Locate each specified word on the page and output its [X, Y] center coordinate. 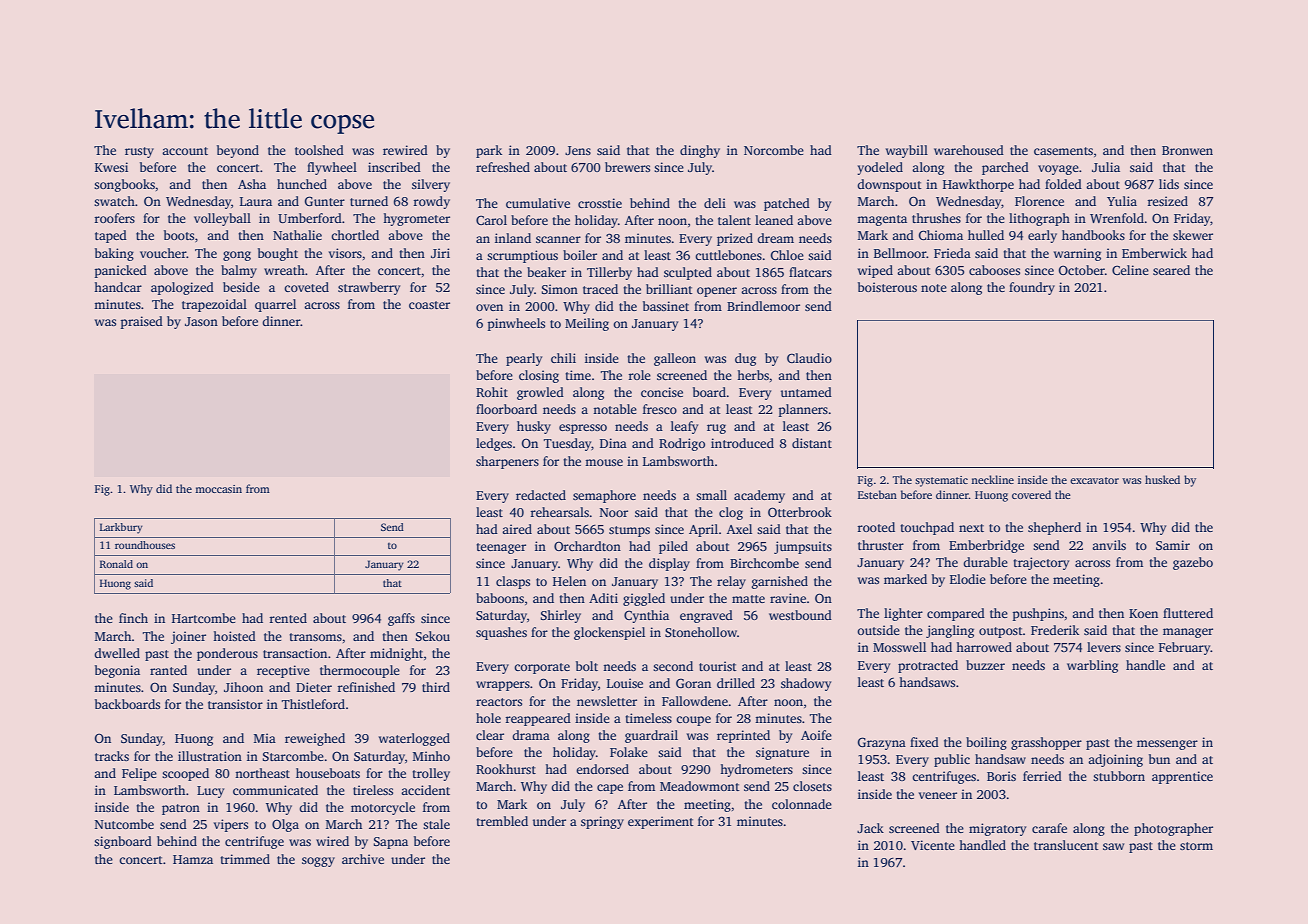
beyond [238, 151]
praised [142, 322]
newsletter [607, 701]
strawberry [369, 288]
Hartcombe [204, 618]
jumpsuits [803, 547]
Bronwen [1187, 150]
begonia [117, 671]
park [489, 151]
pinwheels [516, 324]
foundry [1032, 288]
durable [985, 562]
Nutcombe [124, 824]
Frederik [1055, 630]
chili [563, 358]
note [934, 288]
